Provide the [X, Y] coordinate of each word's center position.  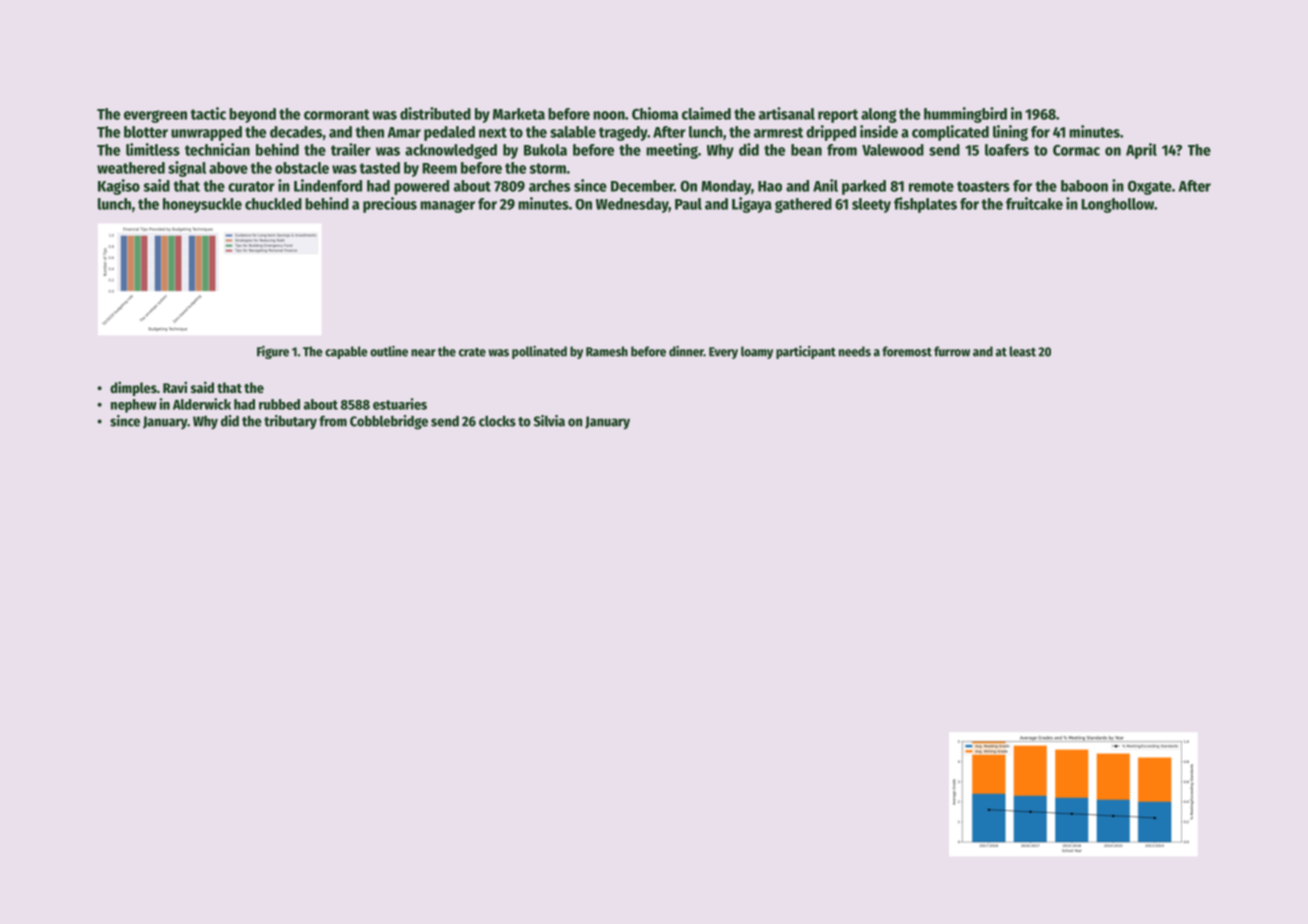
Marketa [519, 114]
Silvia [549, 421]
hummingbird [965, 115]
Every [723, 353]
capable [346, 352]
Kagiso [119, 187]
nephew [134, 406]
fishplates [925, 205]
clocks [497, 421]
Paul [688, 204]
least [1022, 351]
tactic [208, 113]
